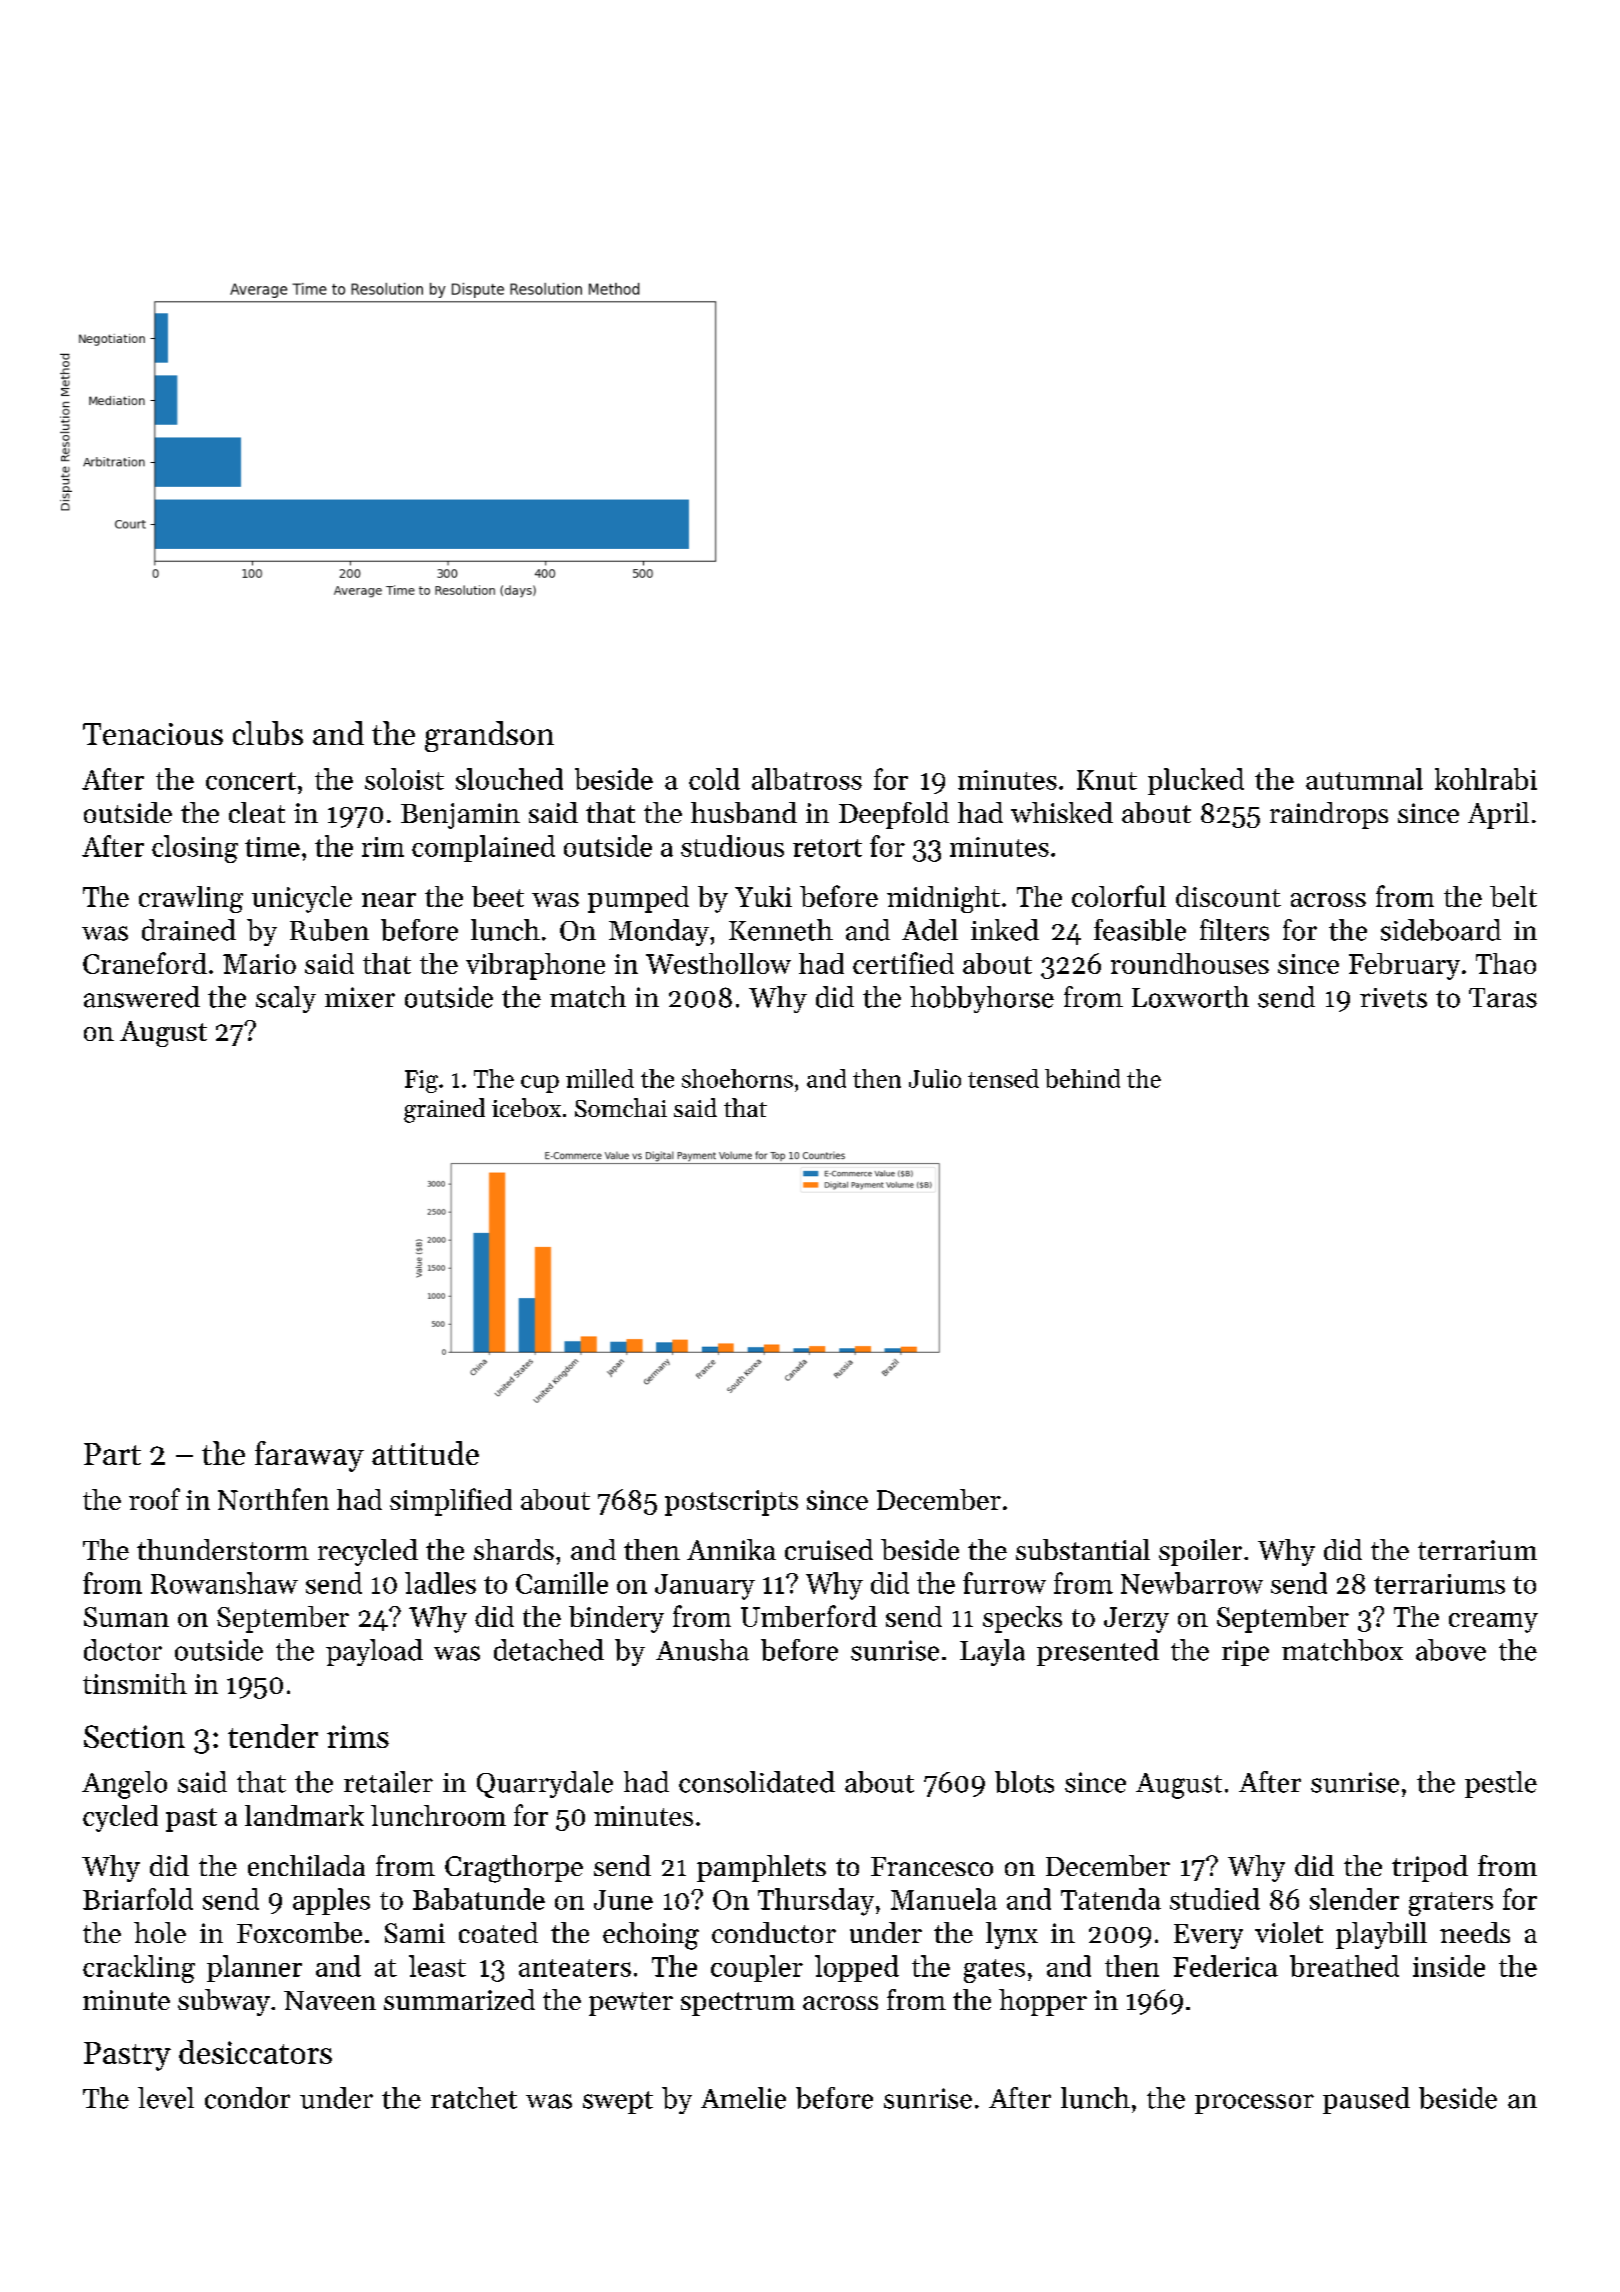 Image resolution: width=1620 pixels, height=2292 pixels. I want to click on grained, so click(444, 1110).
